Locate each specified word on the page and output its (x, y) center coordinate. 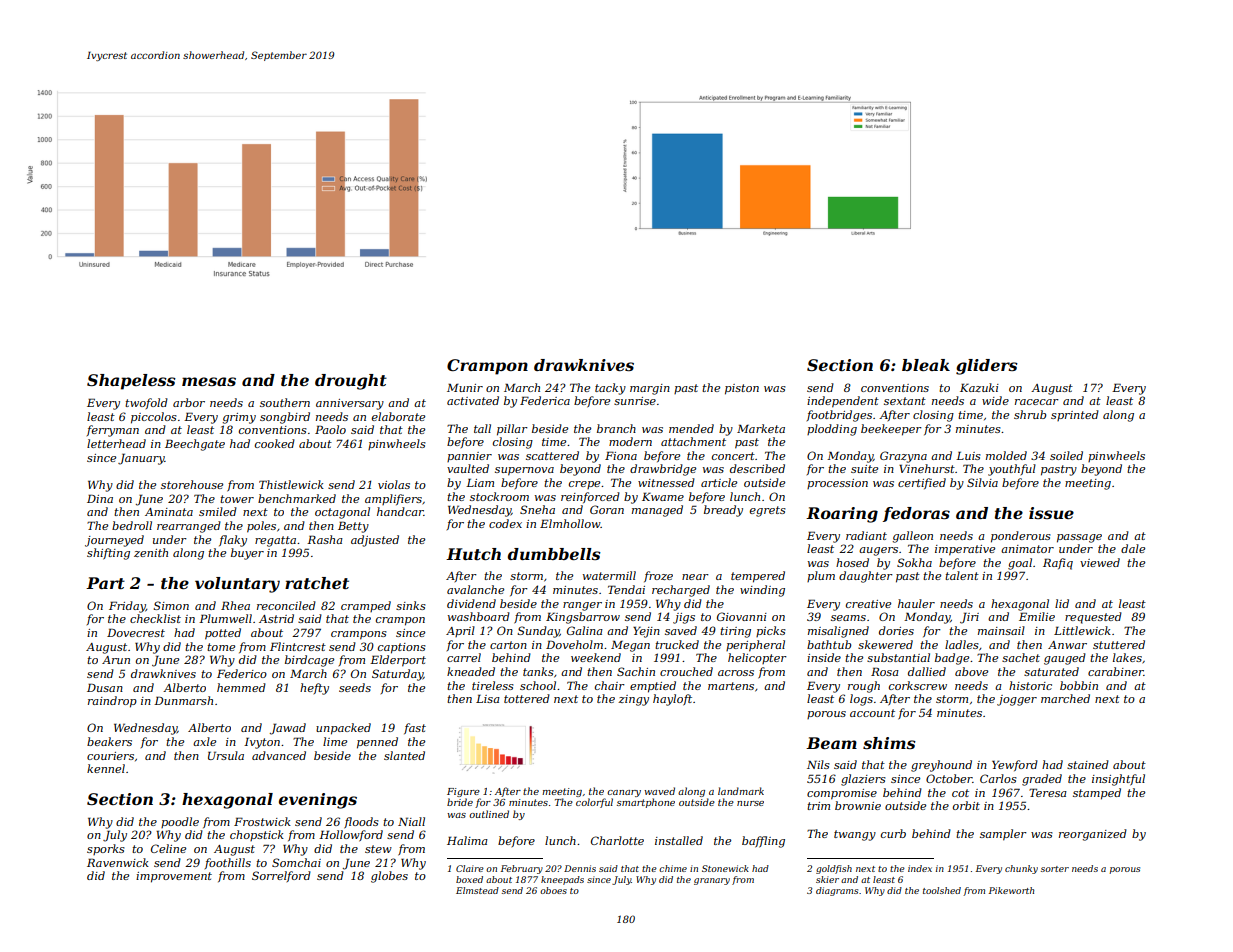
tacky (610, 389)
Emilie (1037, 616)
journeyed (114, 541)
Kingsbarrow (583, 618)
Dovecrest (136, 632)
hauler (916, 603)
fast (415, 728)
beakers (109, 741)
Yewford (1015, 765)
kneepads (562, 880)
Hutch (473, 554)
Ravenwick (118, 862)
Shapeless (131, 382)
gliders (987, 367)
